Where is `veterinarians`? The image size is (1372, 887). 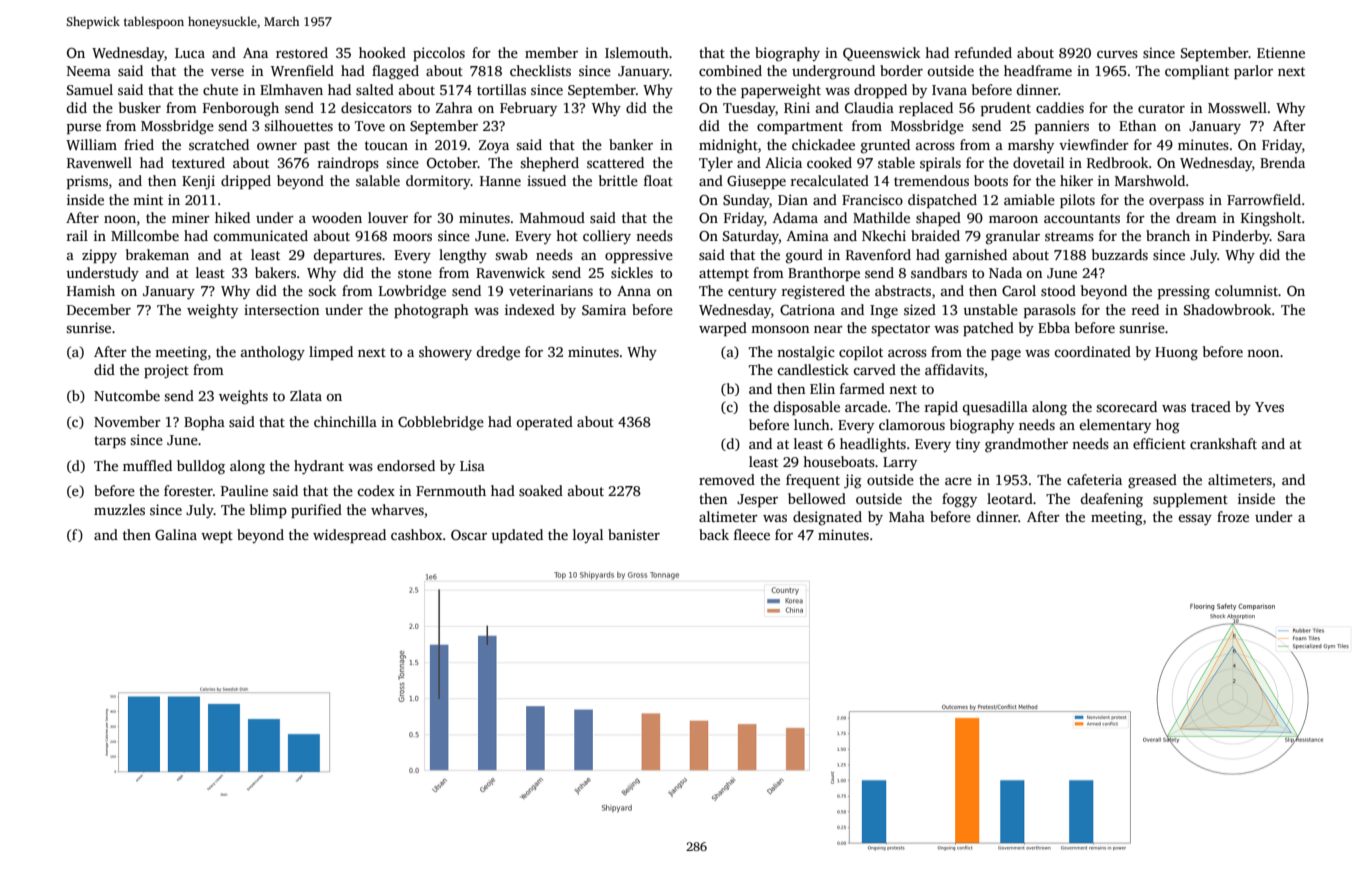
veterinarians is located at coordinates (551, 290).
